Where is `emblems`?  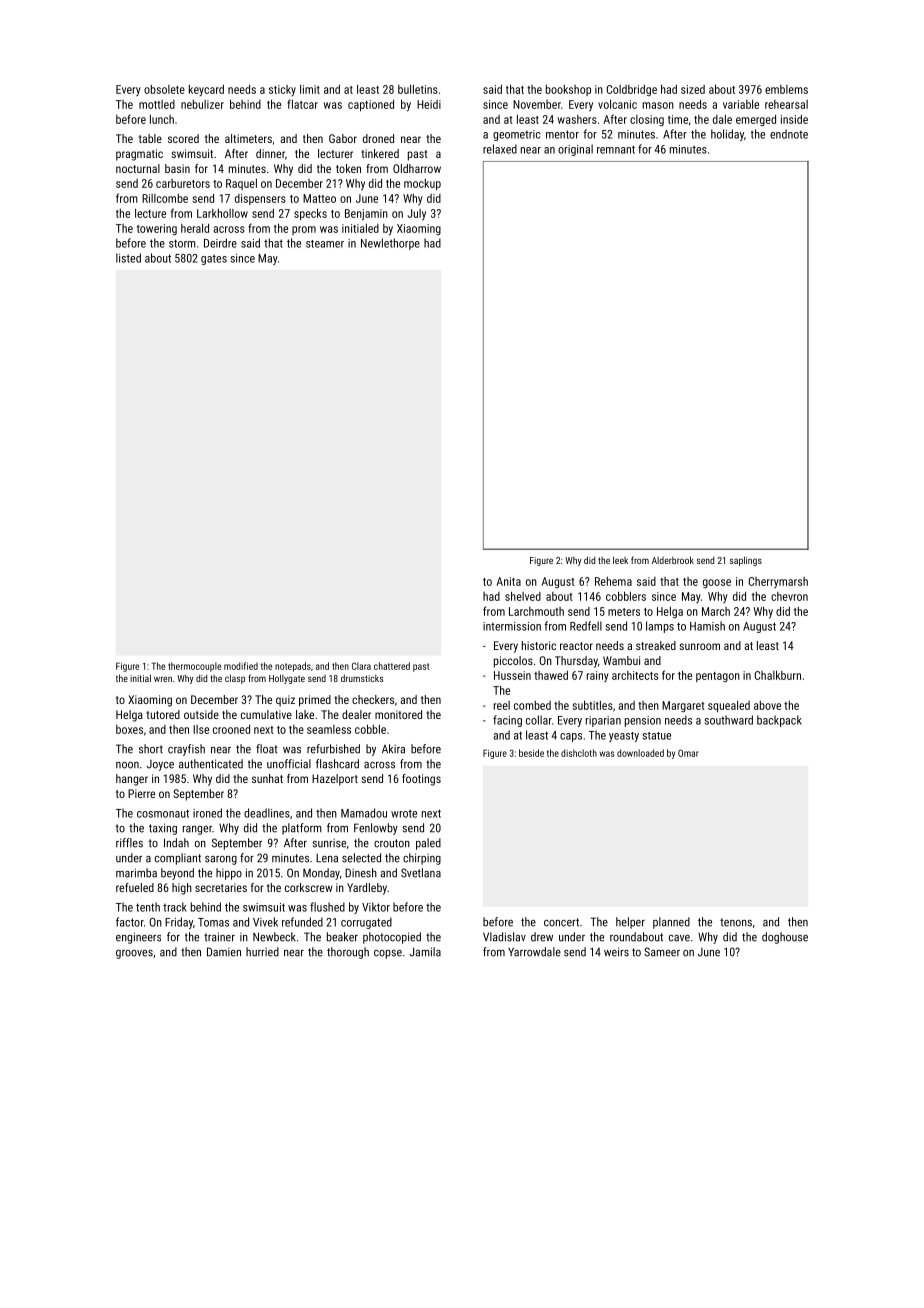 emblems is located at coordinates (786, 89).
